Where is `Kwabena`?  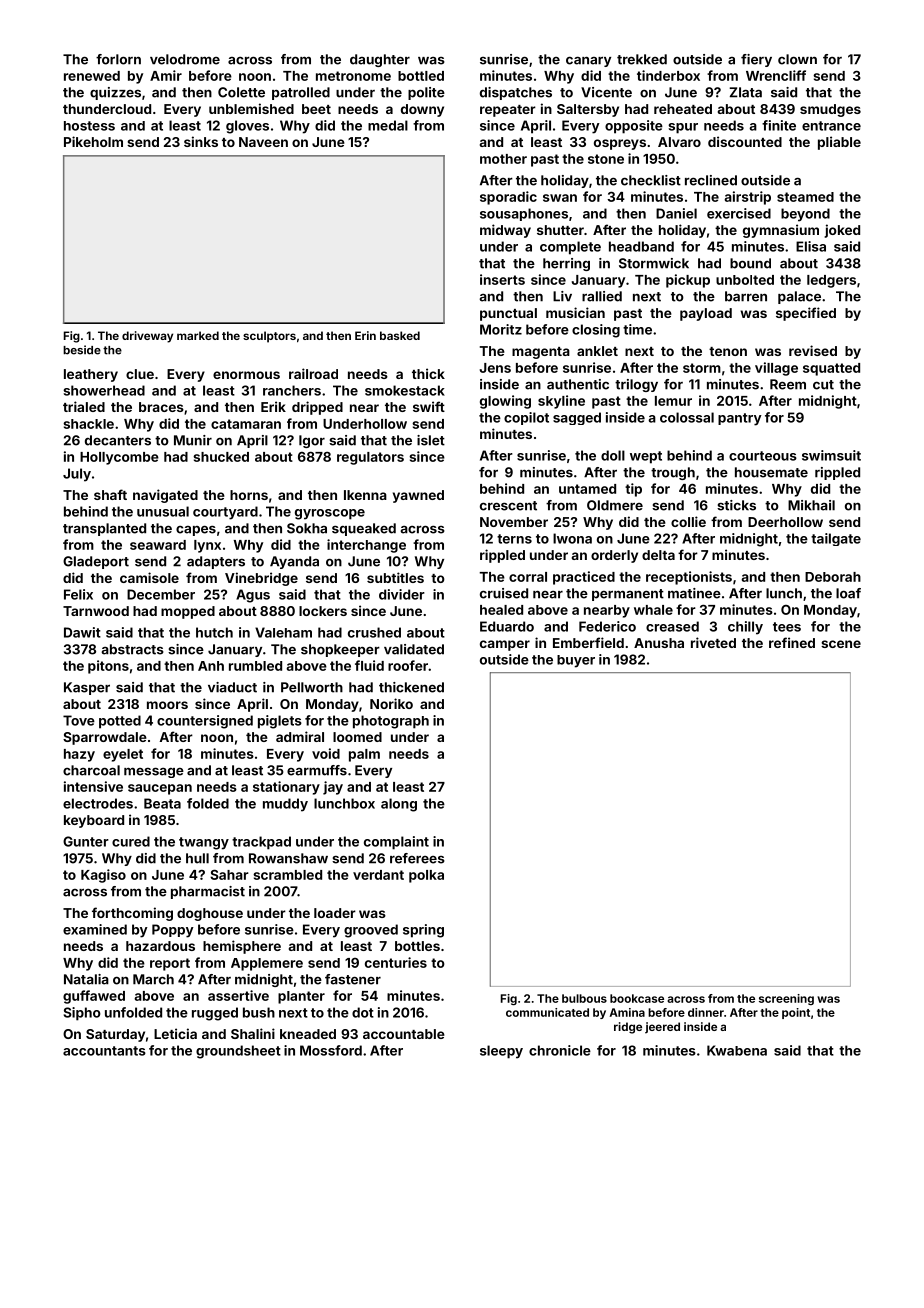
Kwabena is located at coordinates (737, 1050).
